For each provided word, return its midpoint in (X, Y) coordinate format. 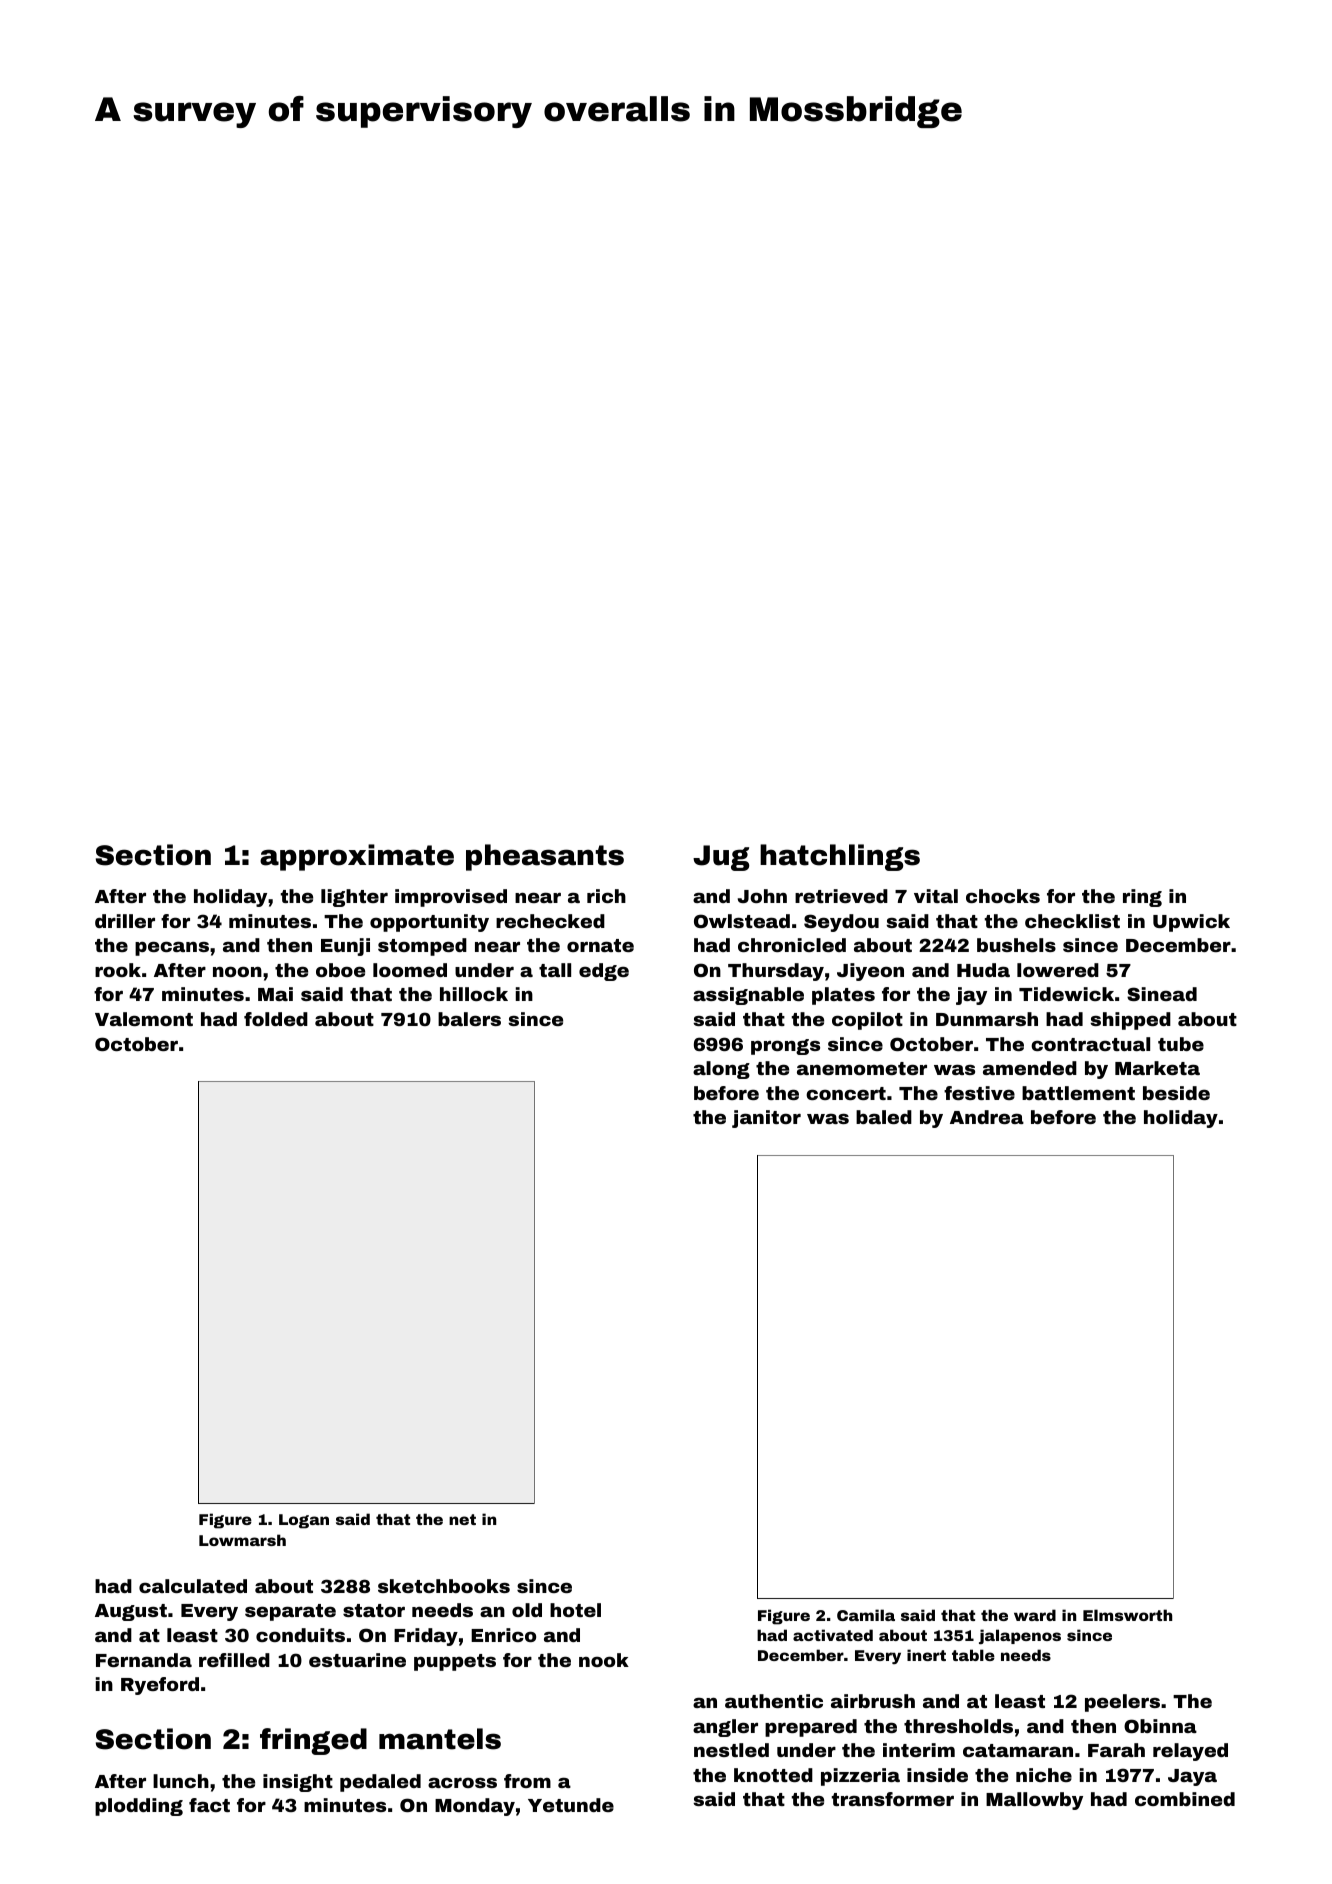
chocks (1003, 896)
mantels (440, 1739)
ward (1035, 1615)
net (462, 1519)
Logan (304, 1521)
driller (125, 921)
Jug (721, 858)
